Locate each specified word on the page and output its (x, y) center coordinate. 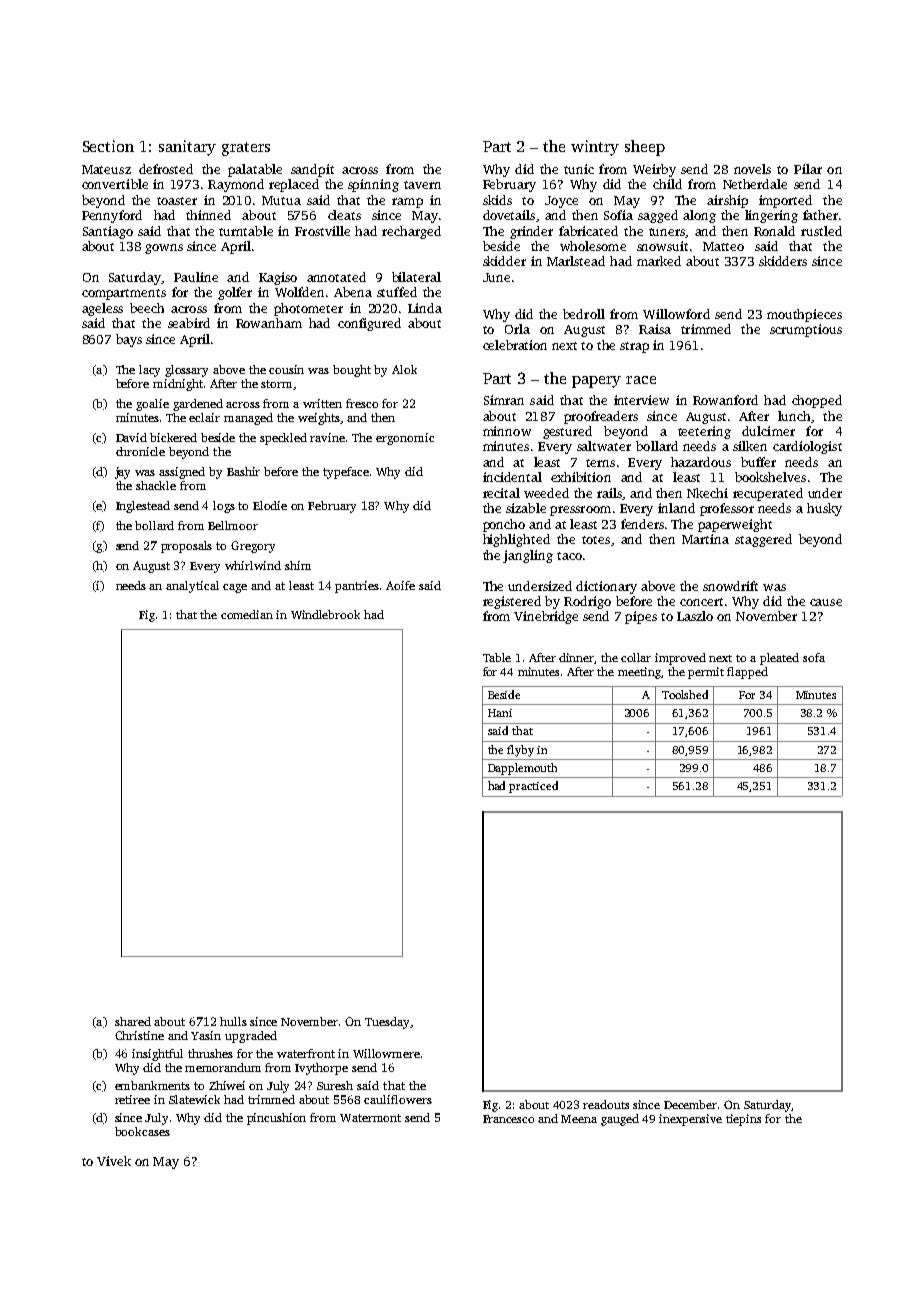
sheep (645, 148)
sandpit (312, 170)
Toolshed (685, 694)
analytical (192, 587)
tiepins (743, 1120)
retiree (132, 1099)
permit (706, 673)
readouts (606, 1104)
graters (246, 149)
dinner (577, 658)
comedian (247, 614)
